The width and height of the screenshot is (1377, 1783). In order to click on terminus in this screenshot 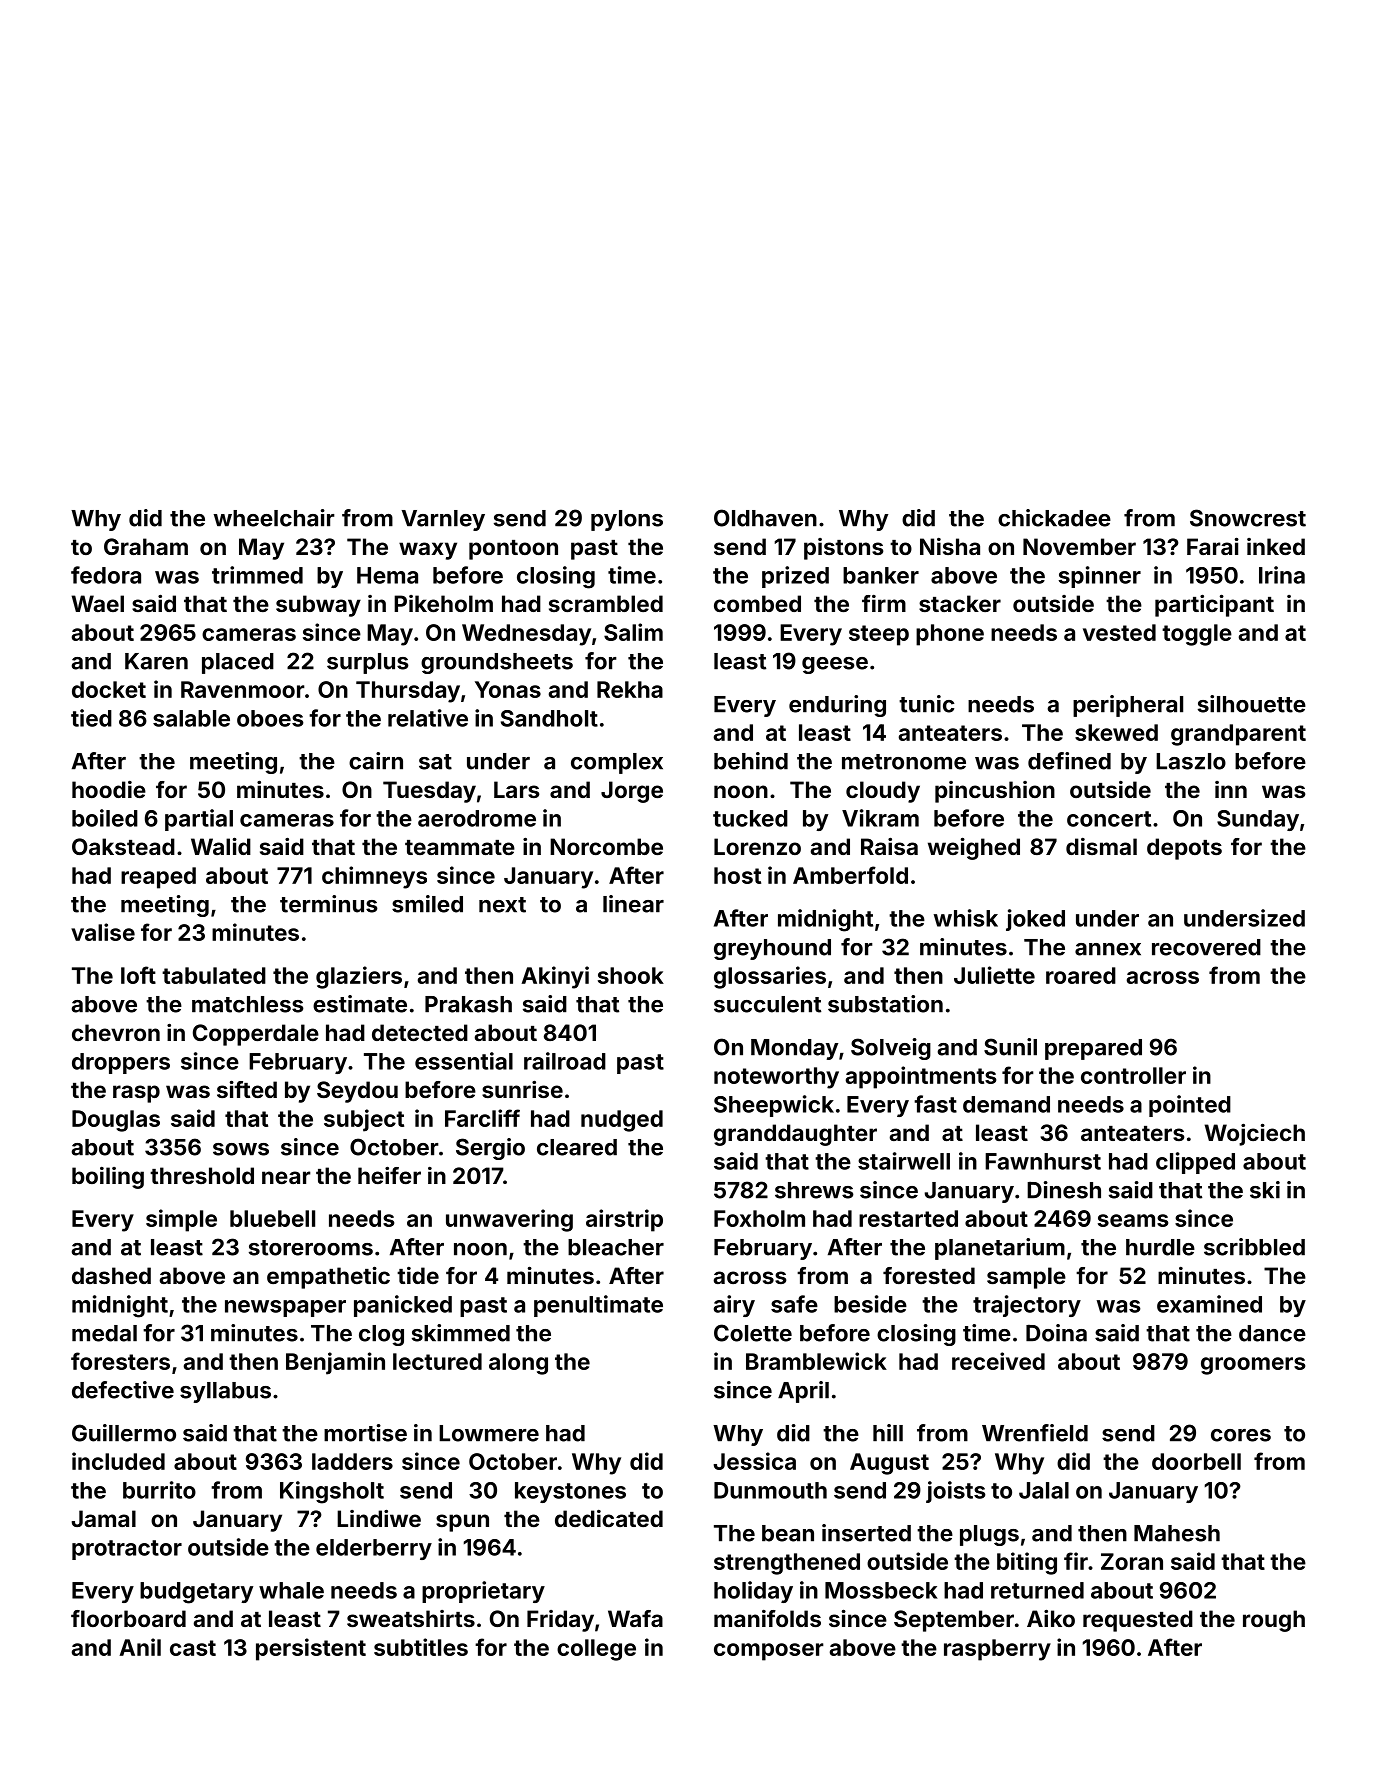, I will do `click(329, 904)`.
